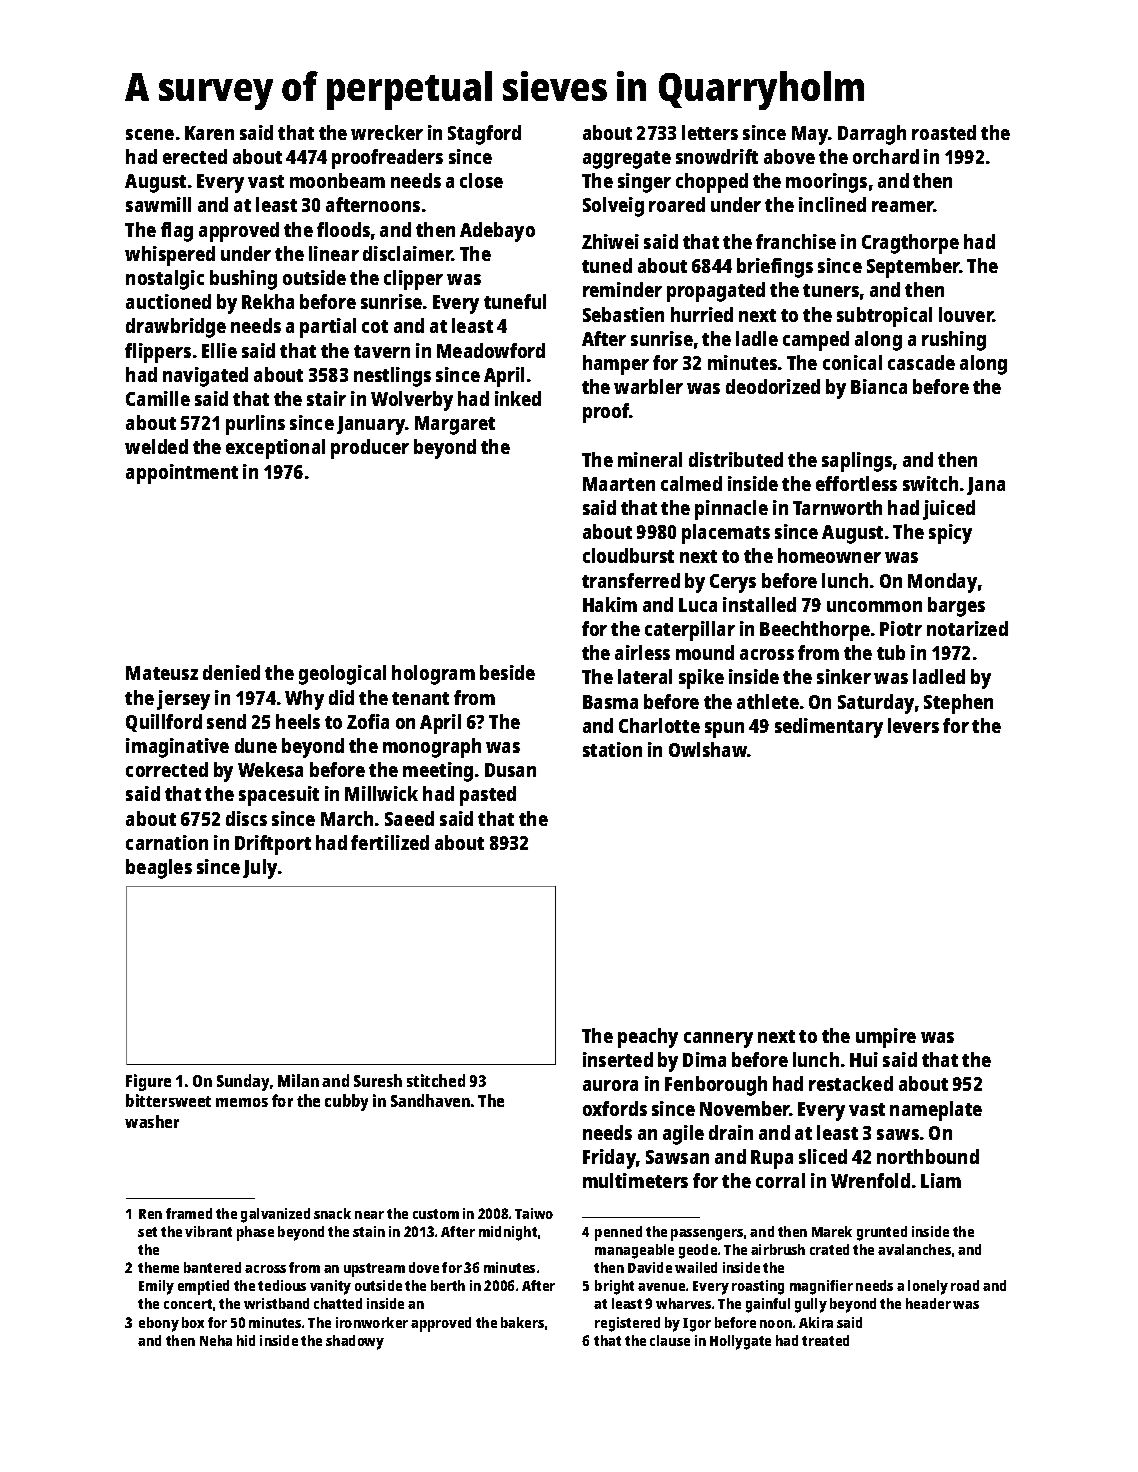 The width and height of the screenshot is (1138, 1472). What do you see at coordinates (780, 1180) in the screenshot?
I see `corral` at bounding box center [780, 1180].
